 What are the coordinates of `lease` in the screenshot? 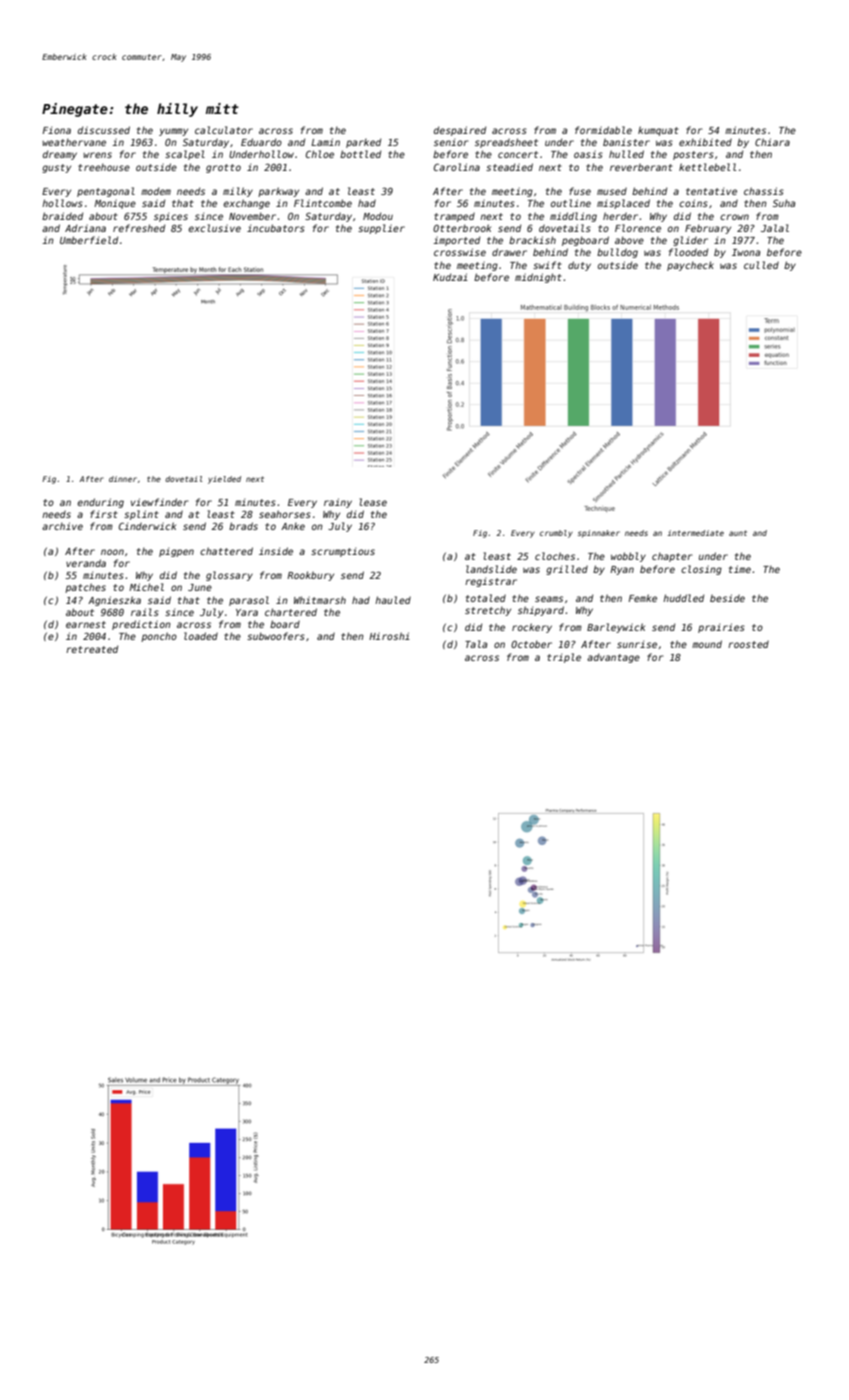 It's located at (373, 502).
